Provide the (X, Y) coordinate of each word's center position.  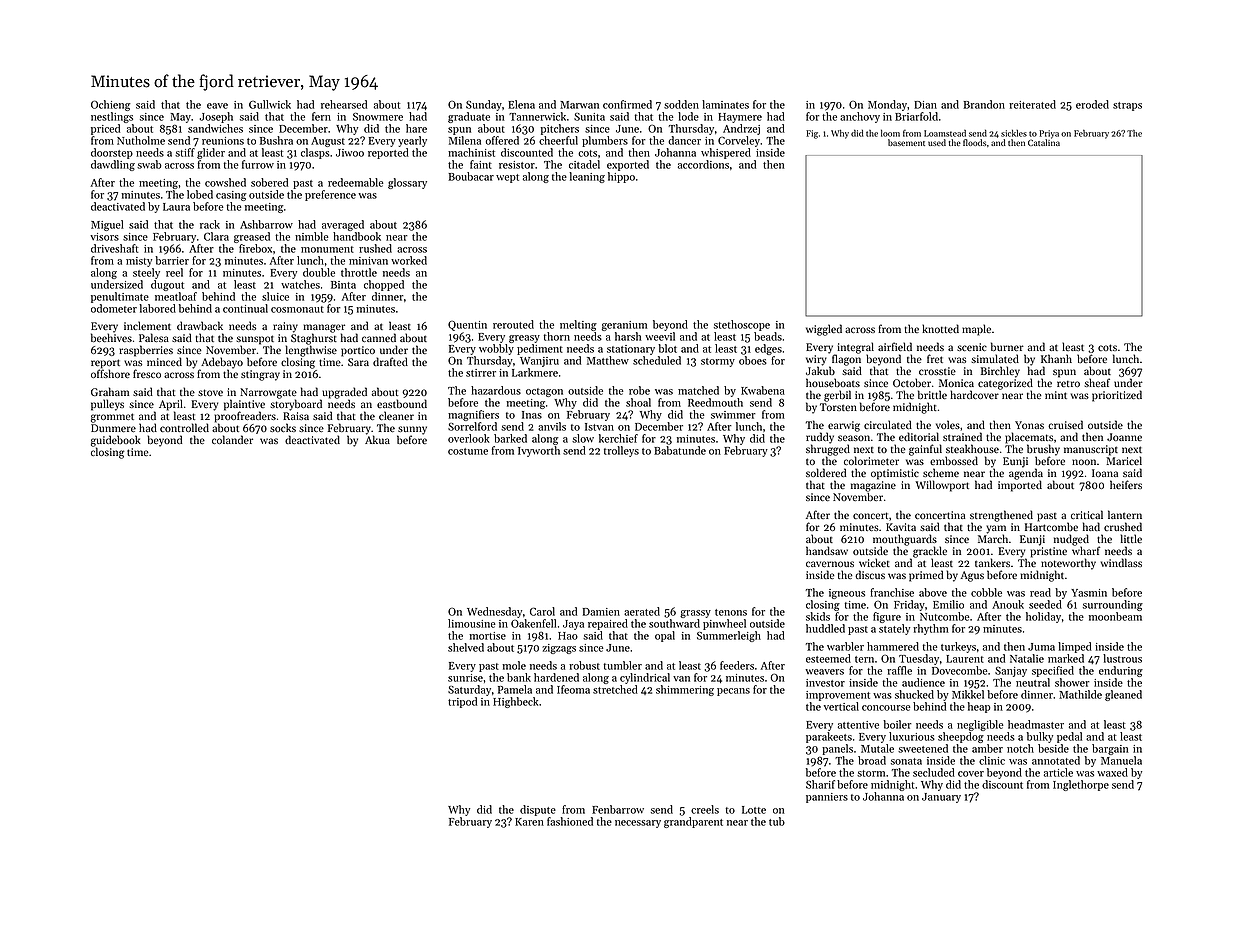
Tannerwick (537, 116)
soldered (826, 472)
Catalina (1044, 142)
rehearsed (344, 104)
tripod (462, 702)
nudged (1071, 540)
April (171, 405)
